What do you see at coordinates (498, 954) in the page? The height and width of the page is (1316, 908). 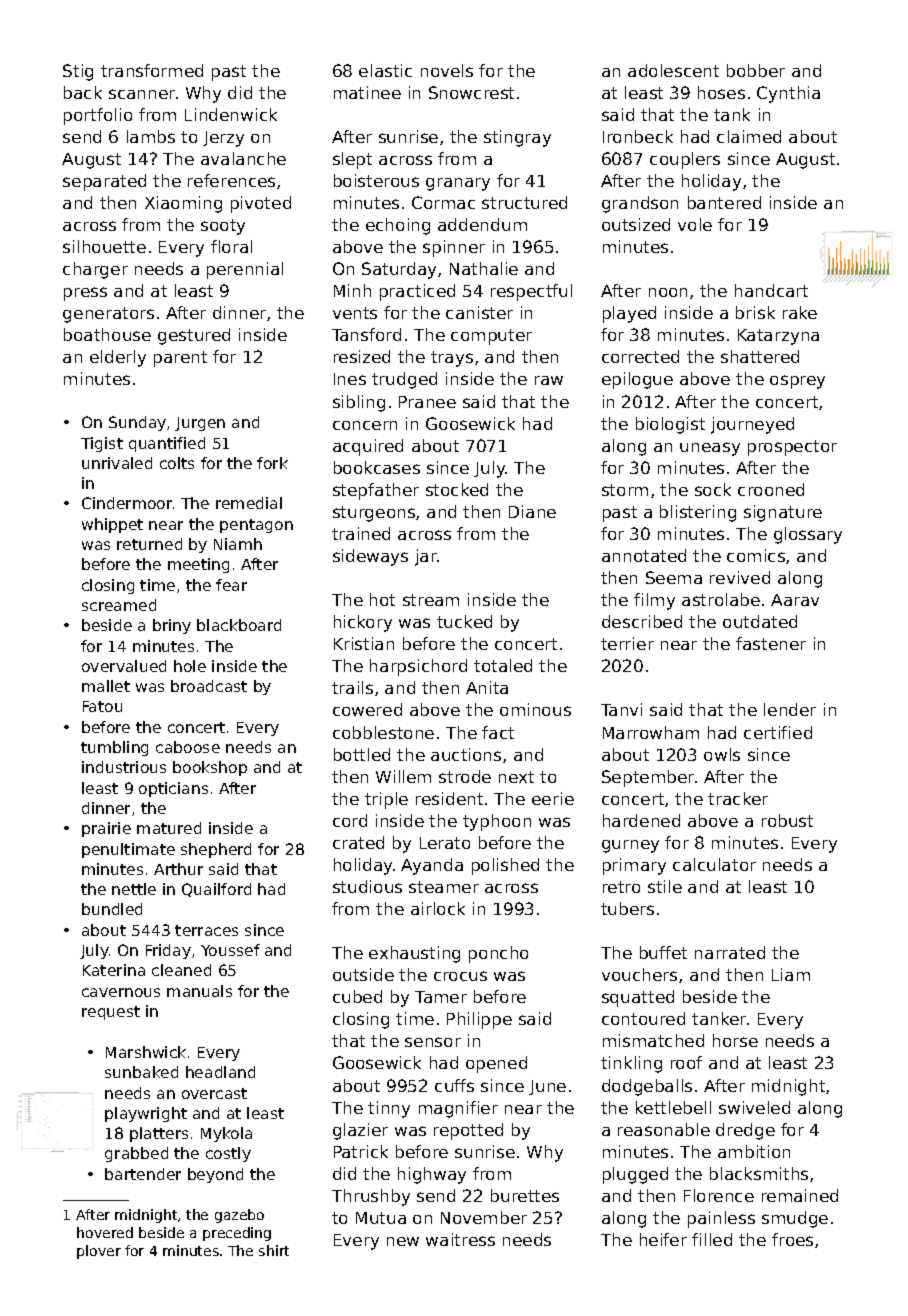 I see `poncho` at bounding box center [498, 954].
